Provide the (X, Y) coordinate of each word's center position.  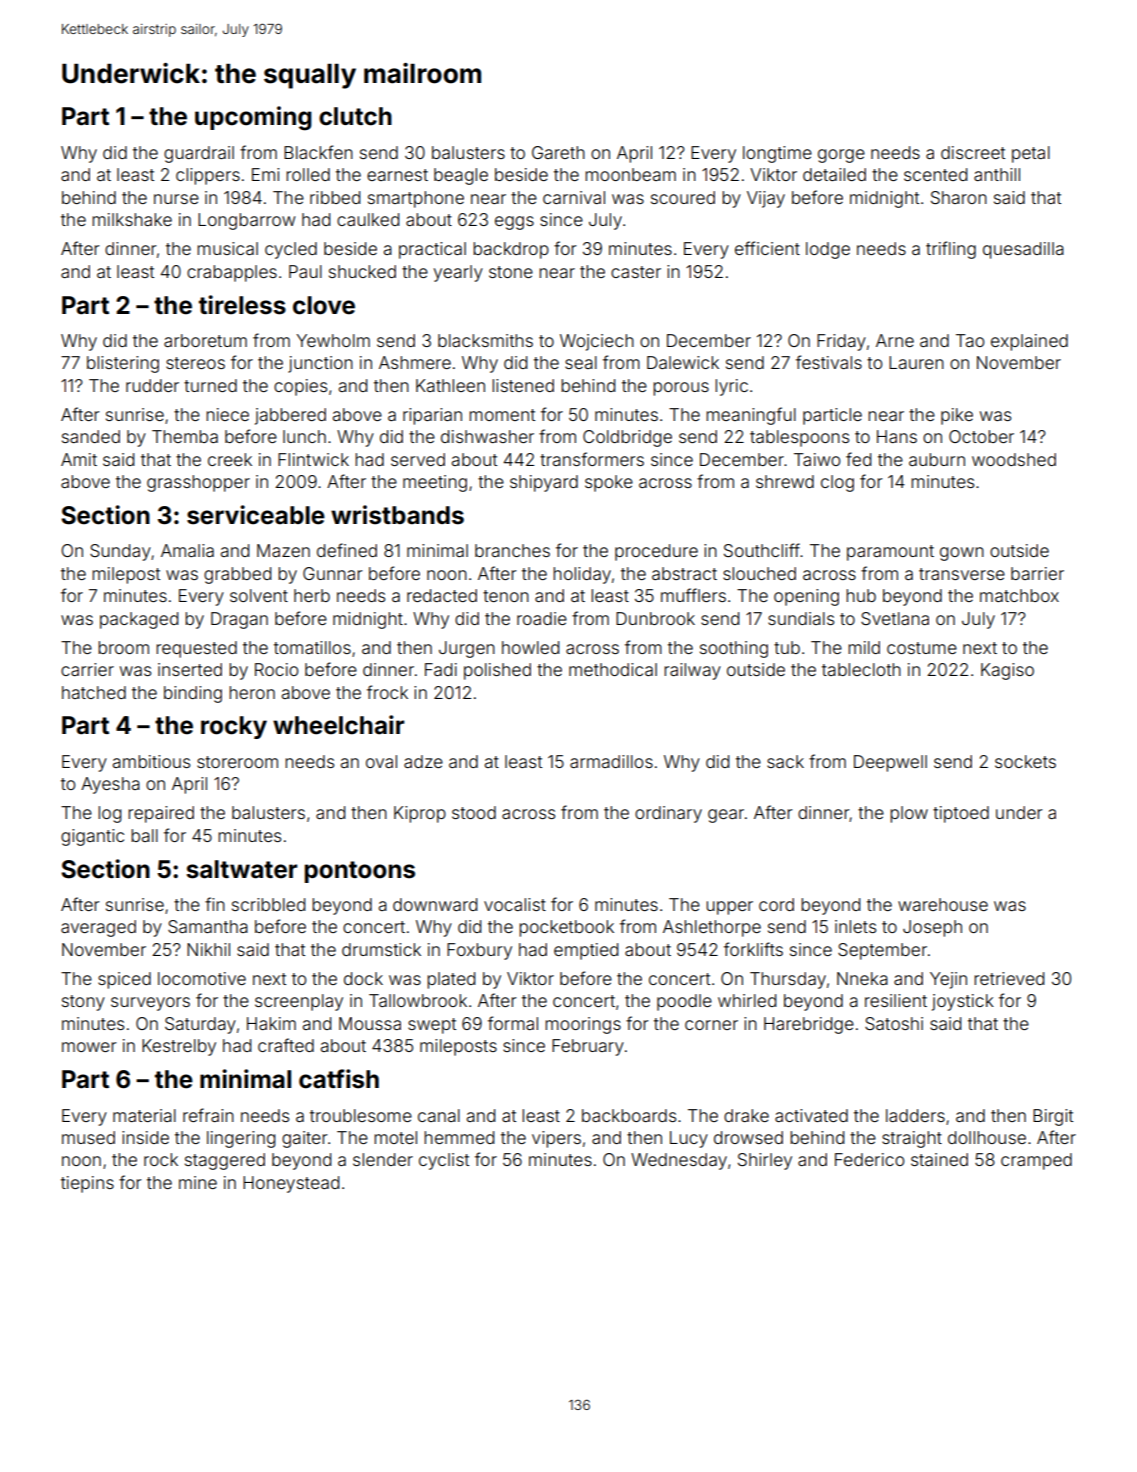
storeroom (237, 762)
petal (1031, 154)
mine (198, 1182)
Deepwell (890, 763)
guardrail (199, 154)
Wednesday (679, 1161)
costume (922, 648)
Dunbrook (655, 618)
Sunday (120, 552)
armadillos (611, 761)
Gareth (558, 152)
